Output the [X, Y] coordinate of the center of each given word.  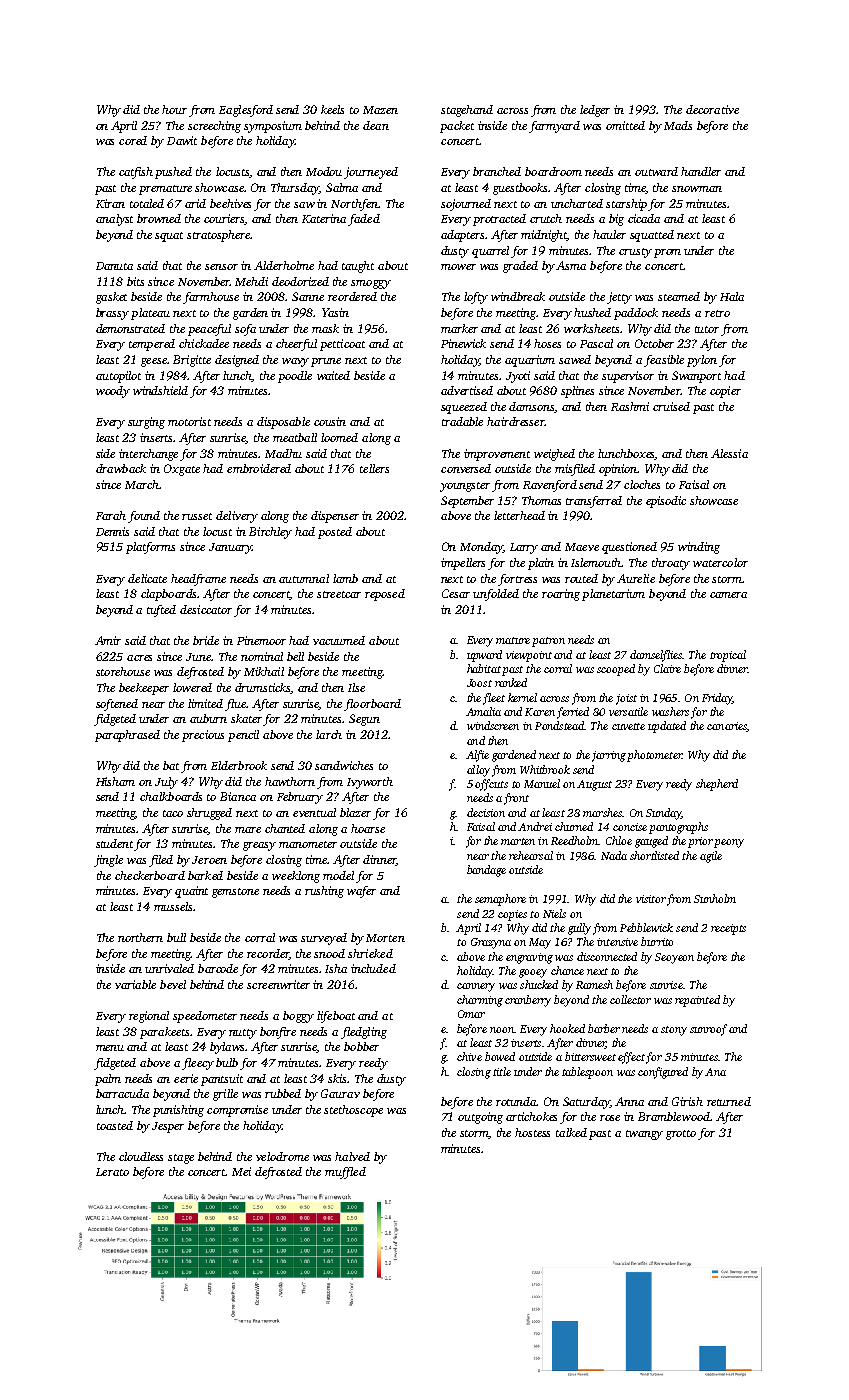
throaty [671, 564]
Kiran [110, 203]
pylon [702, 361]
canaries [727, 727]
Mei [241, 1171]
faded [364, 220]
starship [626, 205]
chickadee [204, 343]
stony [674, 1031]
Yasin [335, 312]
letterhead [519, 515]
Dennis [112, 531]
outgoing [480, 1118]
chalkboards [171, 796]
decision [486, 812]
